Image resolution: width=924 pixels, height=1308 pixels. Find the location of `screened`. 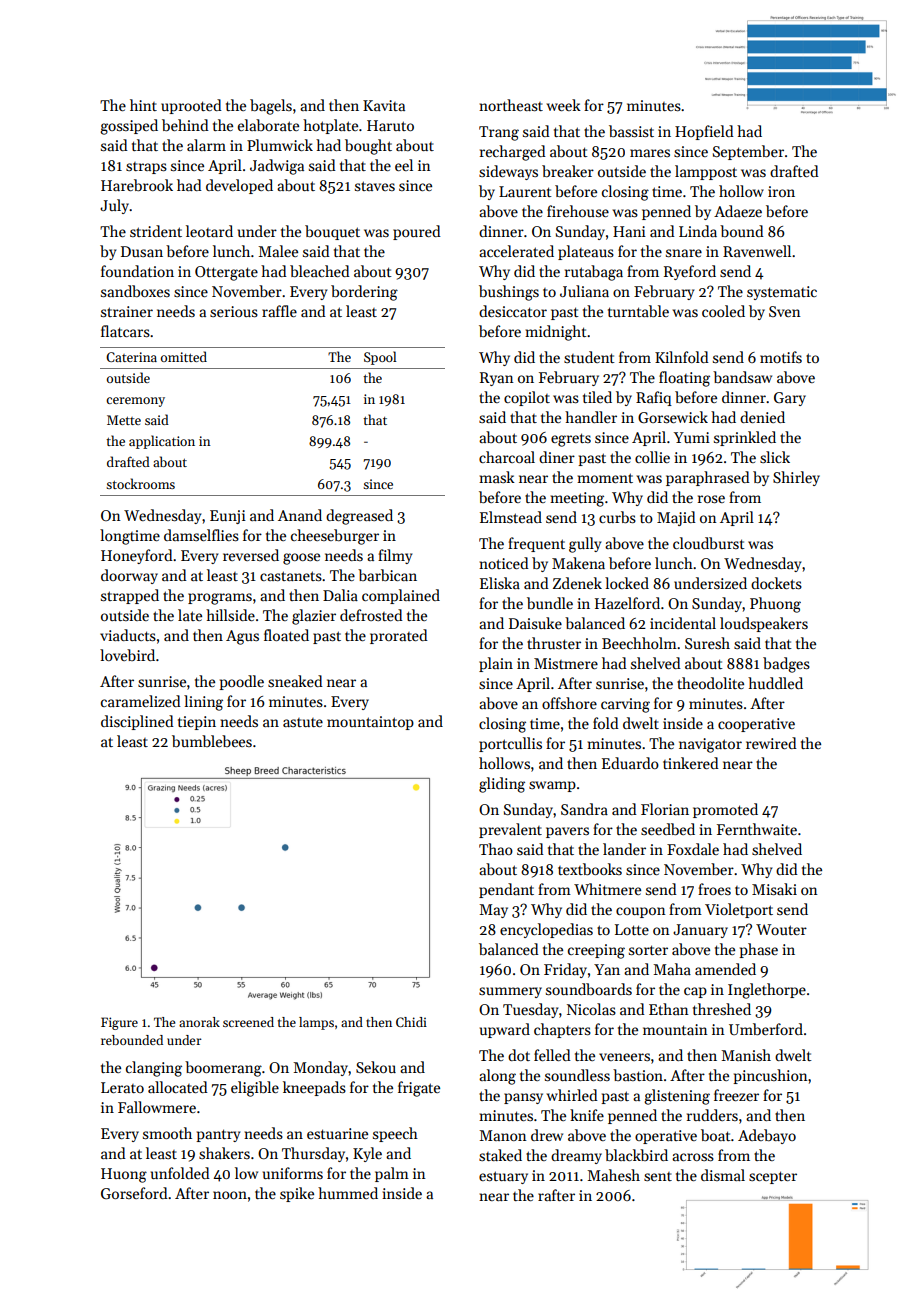

screened is located at coordinates (248, 1022).
